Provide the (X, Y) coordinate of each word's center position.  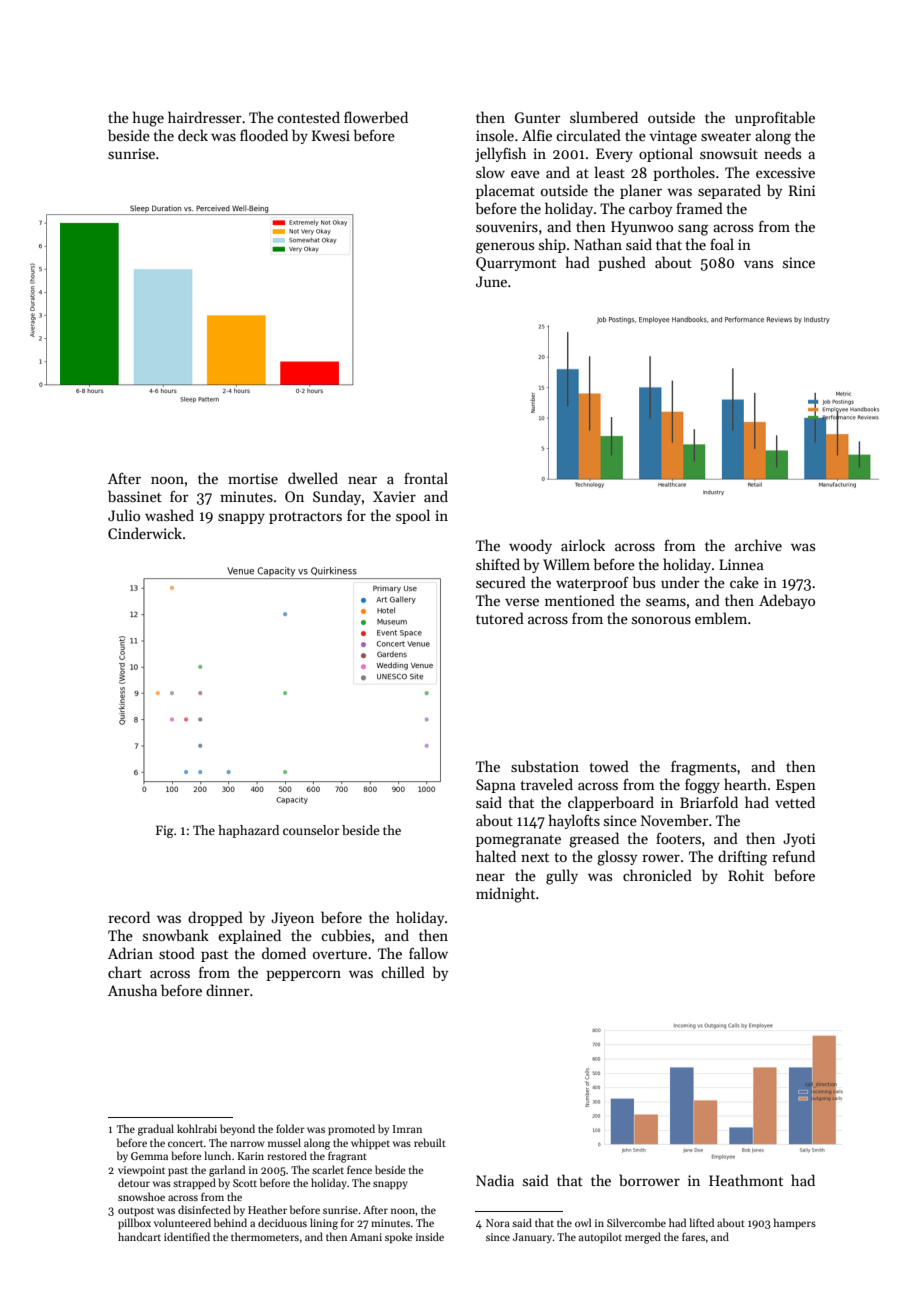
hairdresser (204, 117)
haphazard (248, 831)
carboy (650, 209)
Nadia (495, 1180)
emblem (721, 618)
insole (495, 135)
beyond (237, 1129)
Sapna (496, 786)
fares (693, 1236)
